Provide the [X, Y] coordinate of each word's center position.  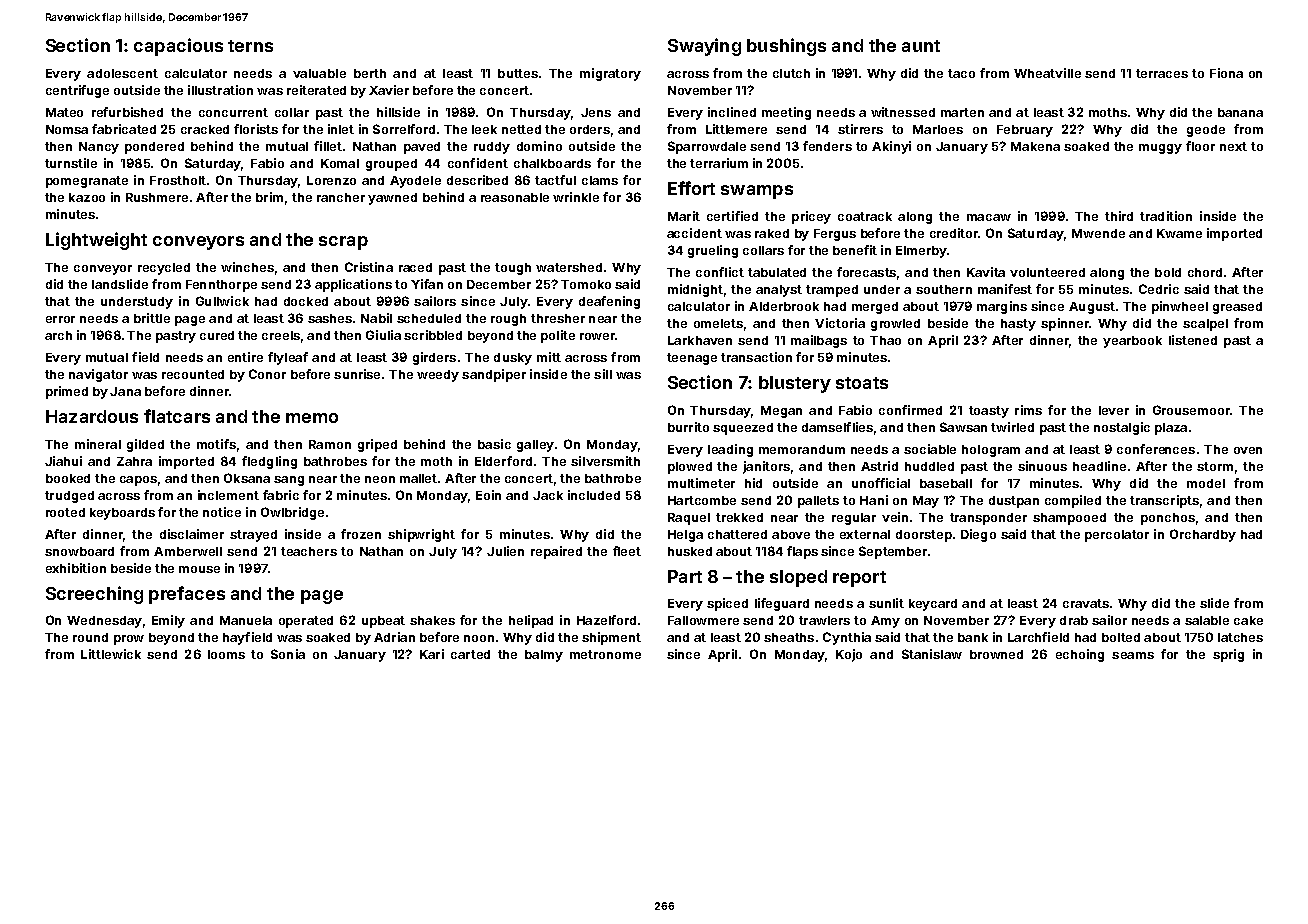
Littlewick [111, 654]
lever [1114, 410]
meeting [786, 113]
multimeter [701, 483]
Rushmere [157, 197]
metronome [605, 654]
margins [1002, 307]
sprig [1228, 655]
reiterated [316, 90]
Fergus [835, 235]
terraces [1162, 73]
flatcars [177, 416]
